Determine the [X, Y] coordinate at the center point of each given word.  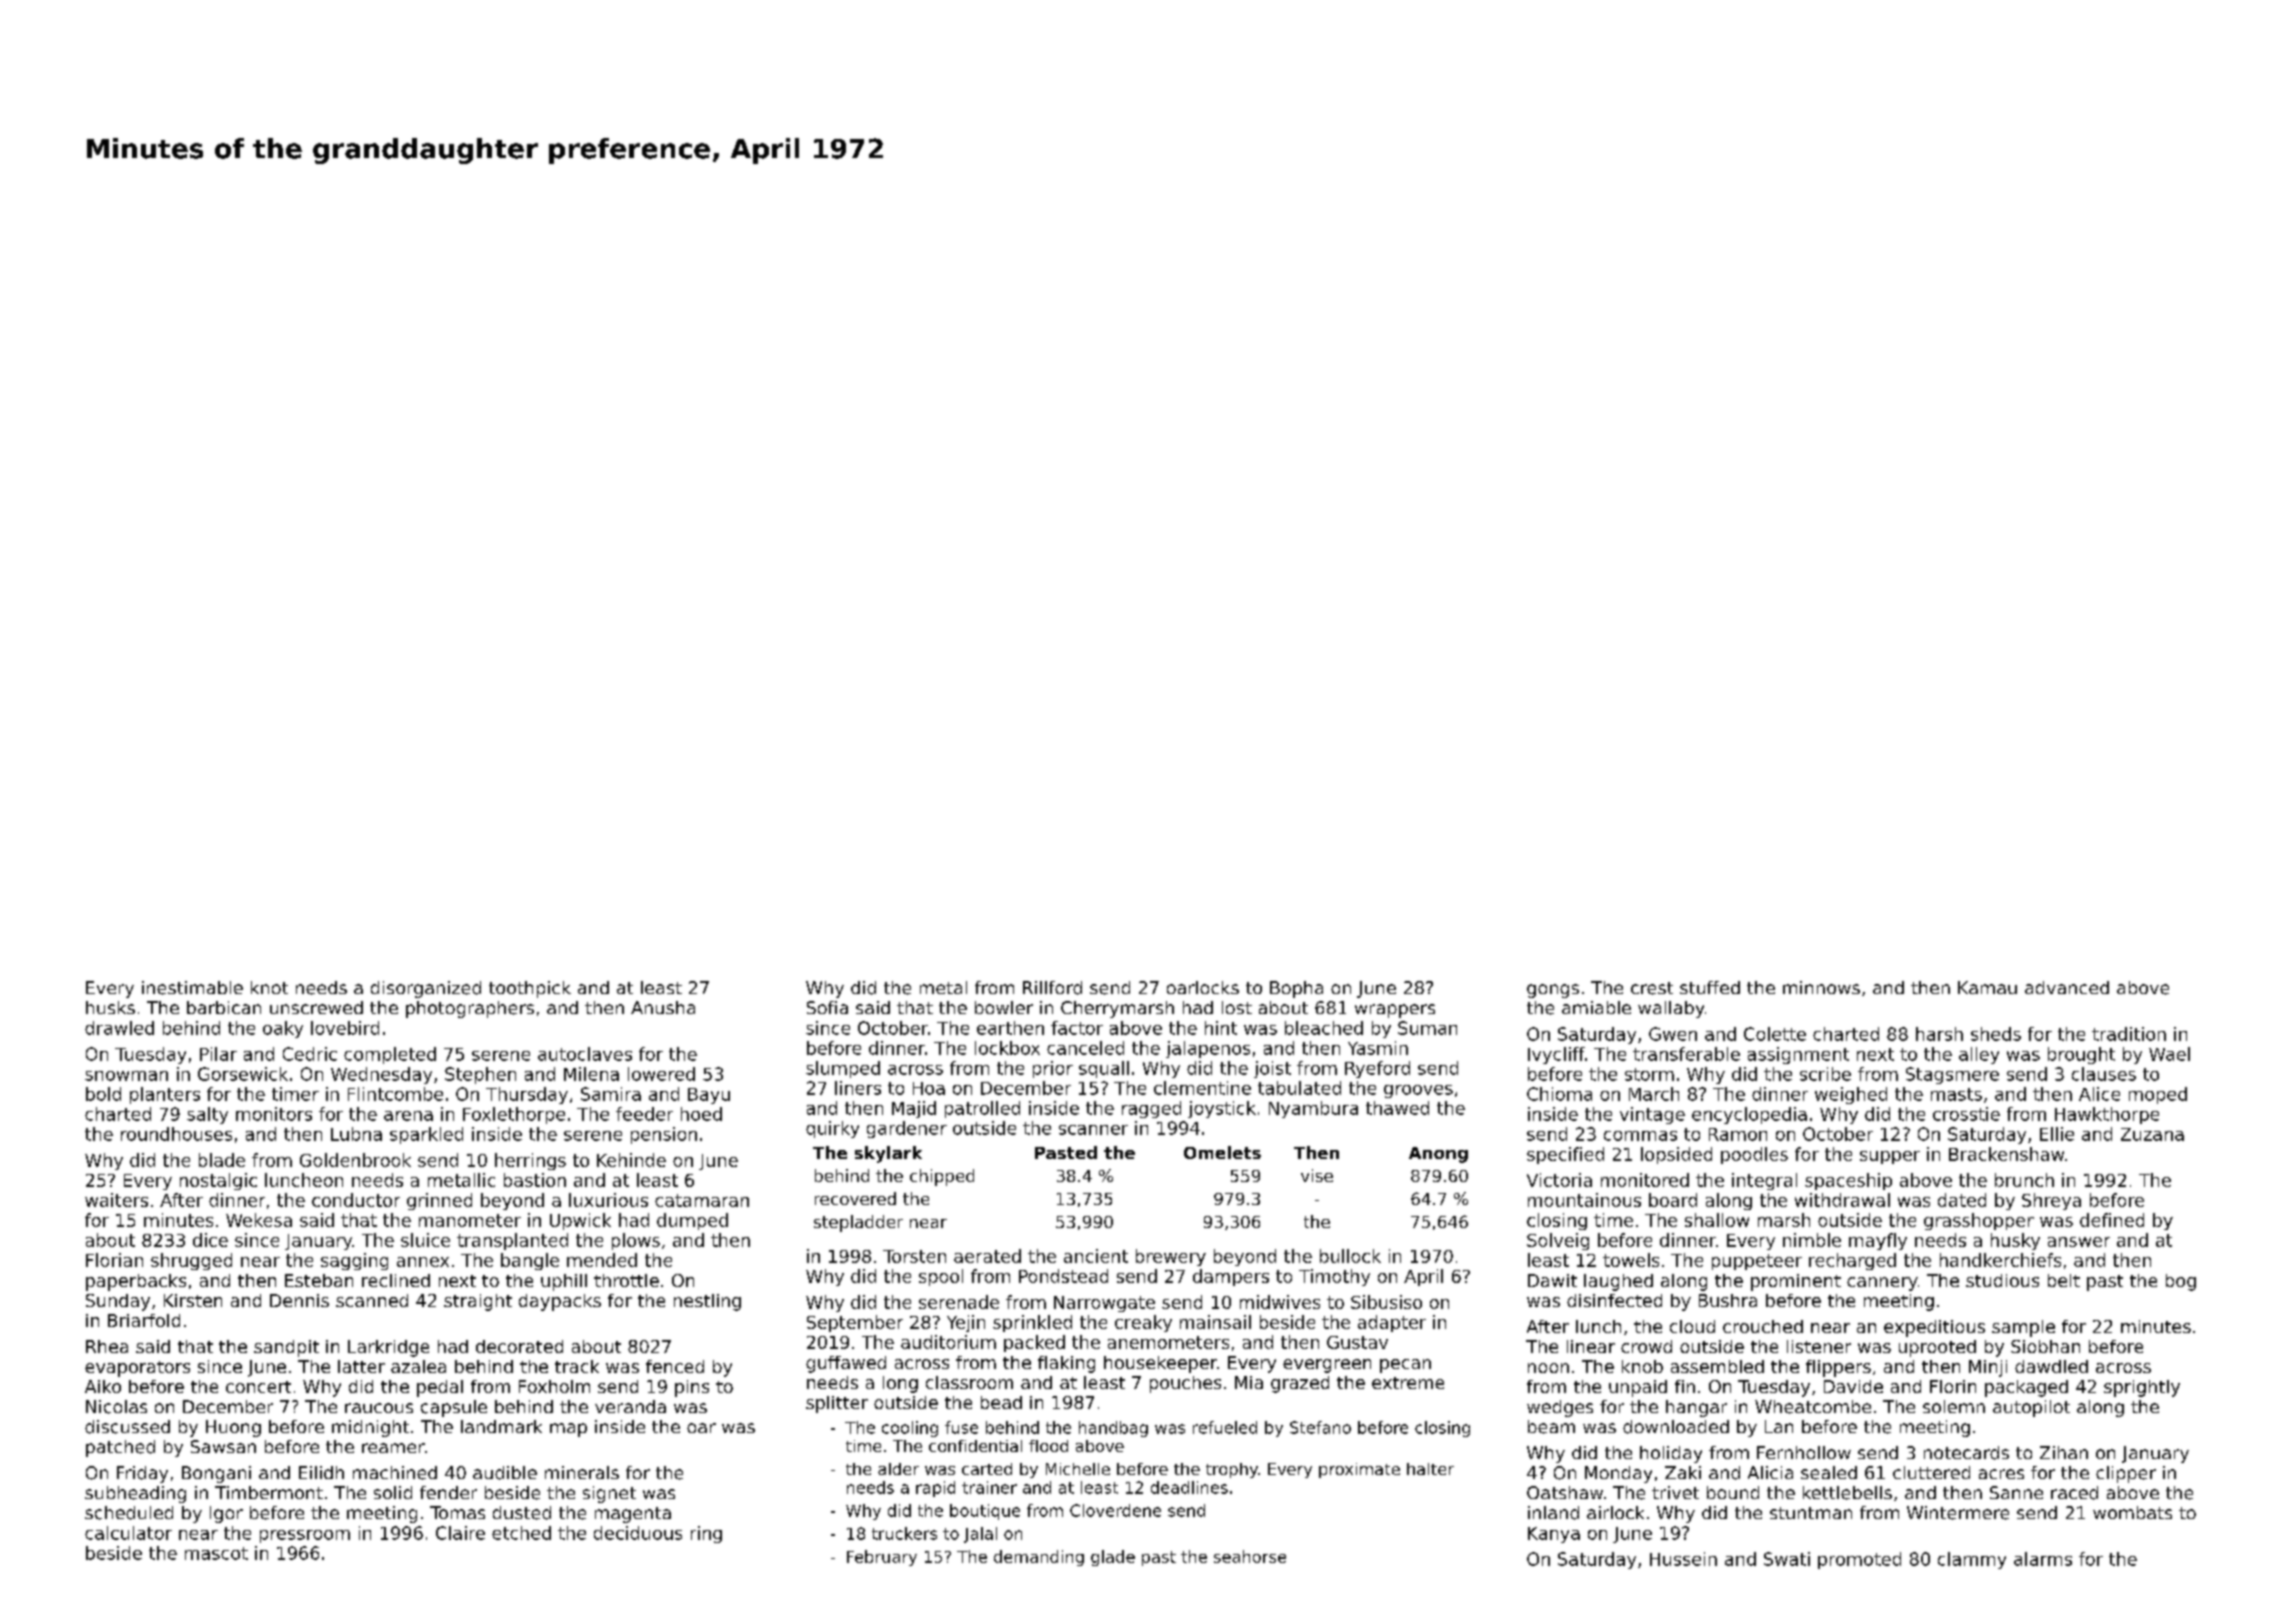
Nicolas [116, 1407]
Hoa [929, 1088]
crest [1652, 988]
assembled [1717, 1366]
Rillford [1052, 988]
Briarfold [144, 1320]
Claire [460, 1533]
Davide [1853, 1386]
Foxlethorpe [514, 1115]
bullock [1350, 1256]
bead [1001, 1402]
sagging [354, 1261]
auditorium [948, 1342]
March [1654, 1094]
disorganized [426, 989]
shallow [1717, 1220]
